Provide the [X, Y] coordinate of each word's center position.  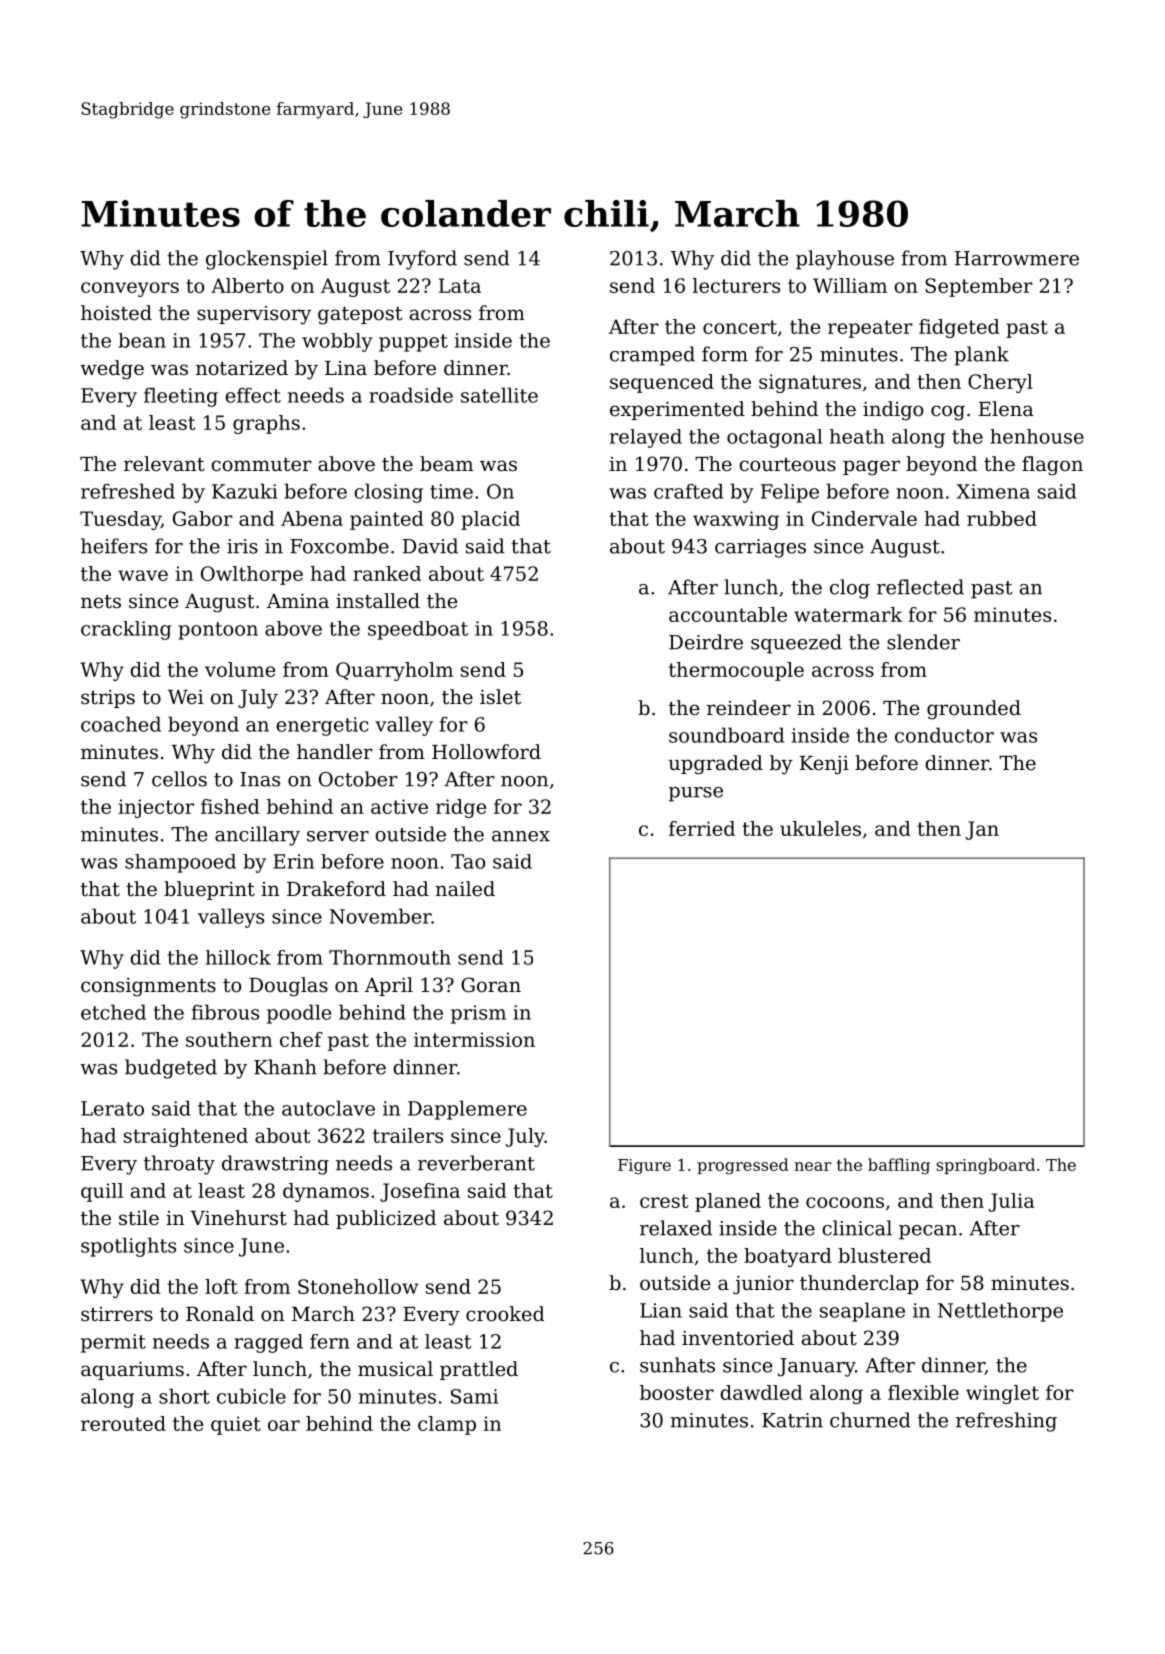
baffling [899, 1166]
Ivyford [422, 260]
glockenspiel [267, 260]
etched [113, 1012]
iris [242, 546]
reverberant [476, 1163]
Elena [1006, 408]
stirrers [117, 1314]
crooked [505, 1314]
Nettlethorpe [1000, 1312]
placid [490, 520]
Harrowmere [1017, 258]
